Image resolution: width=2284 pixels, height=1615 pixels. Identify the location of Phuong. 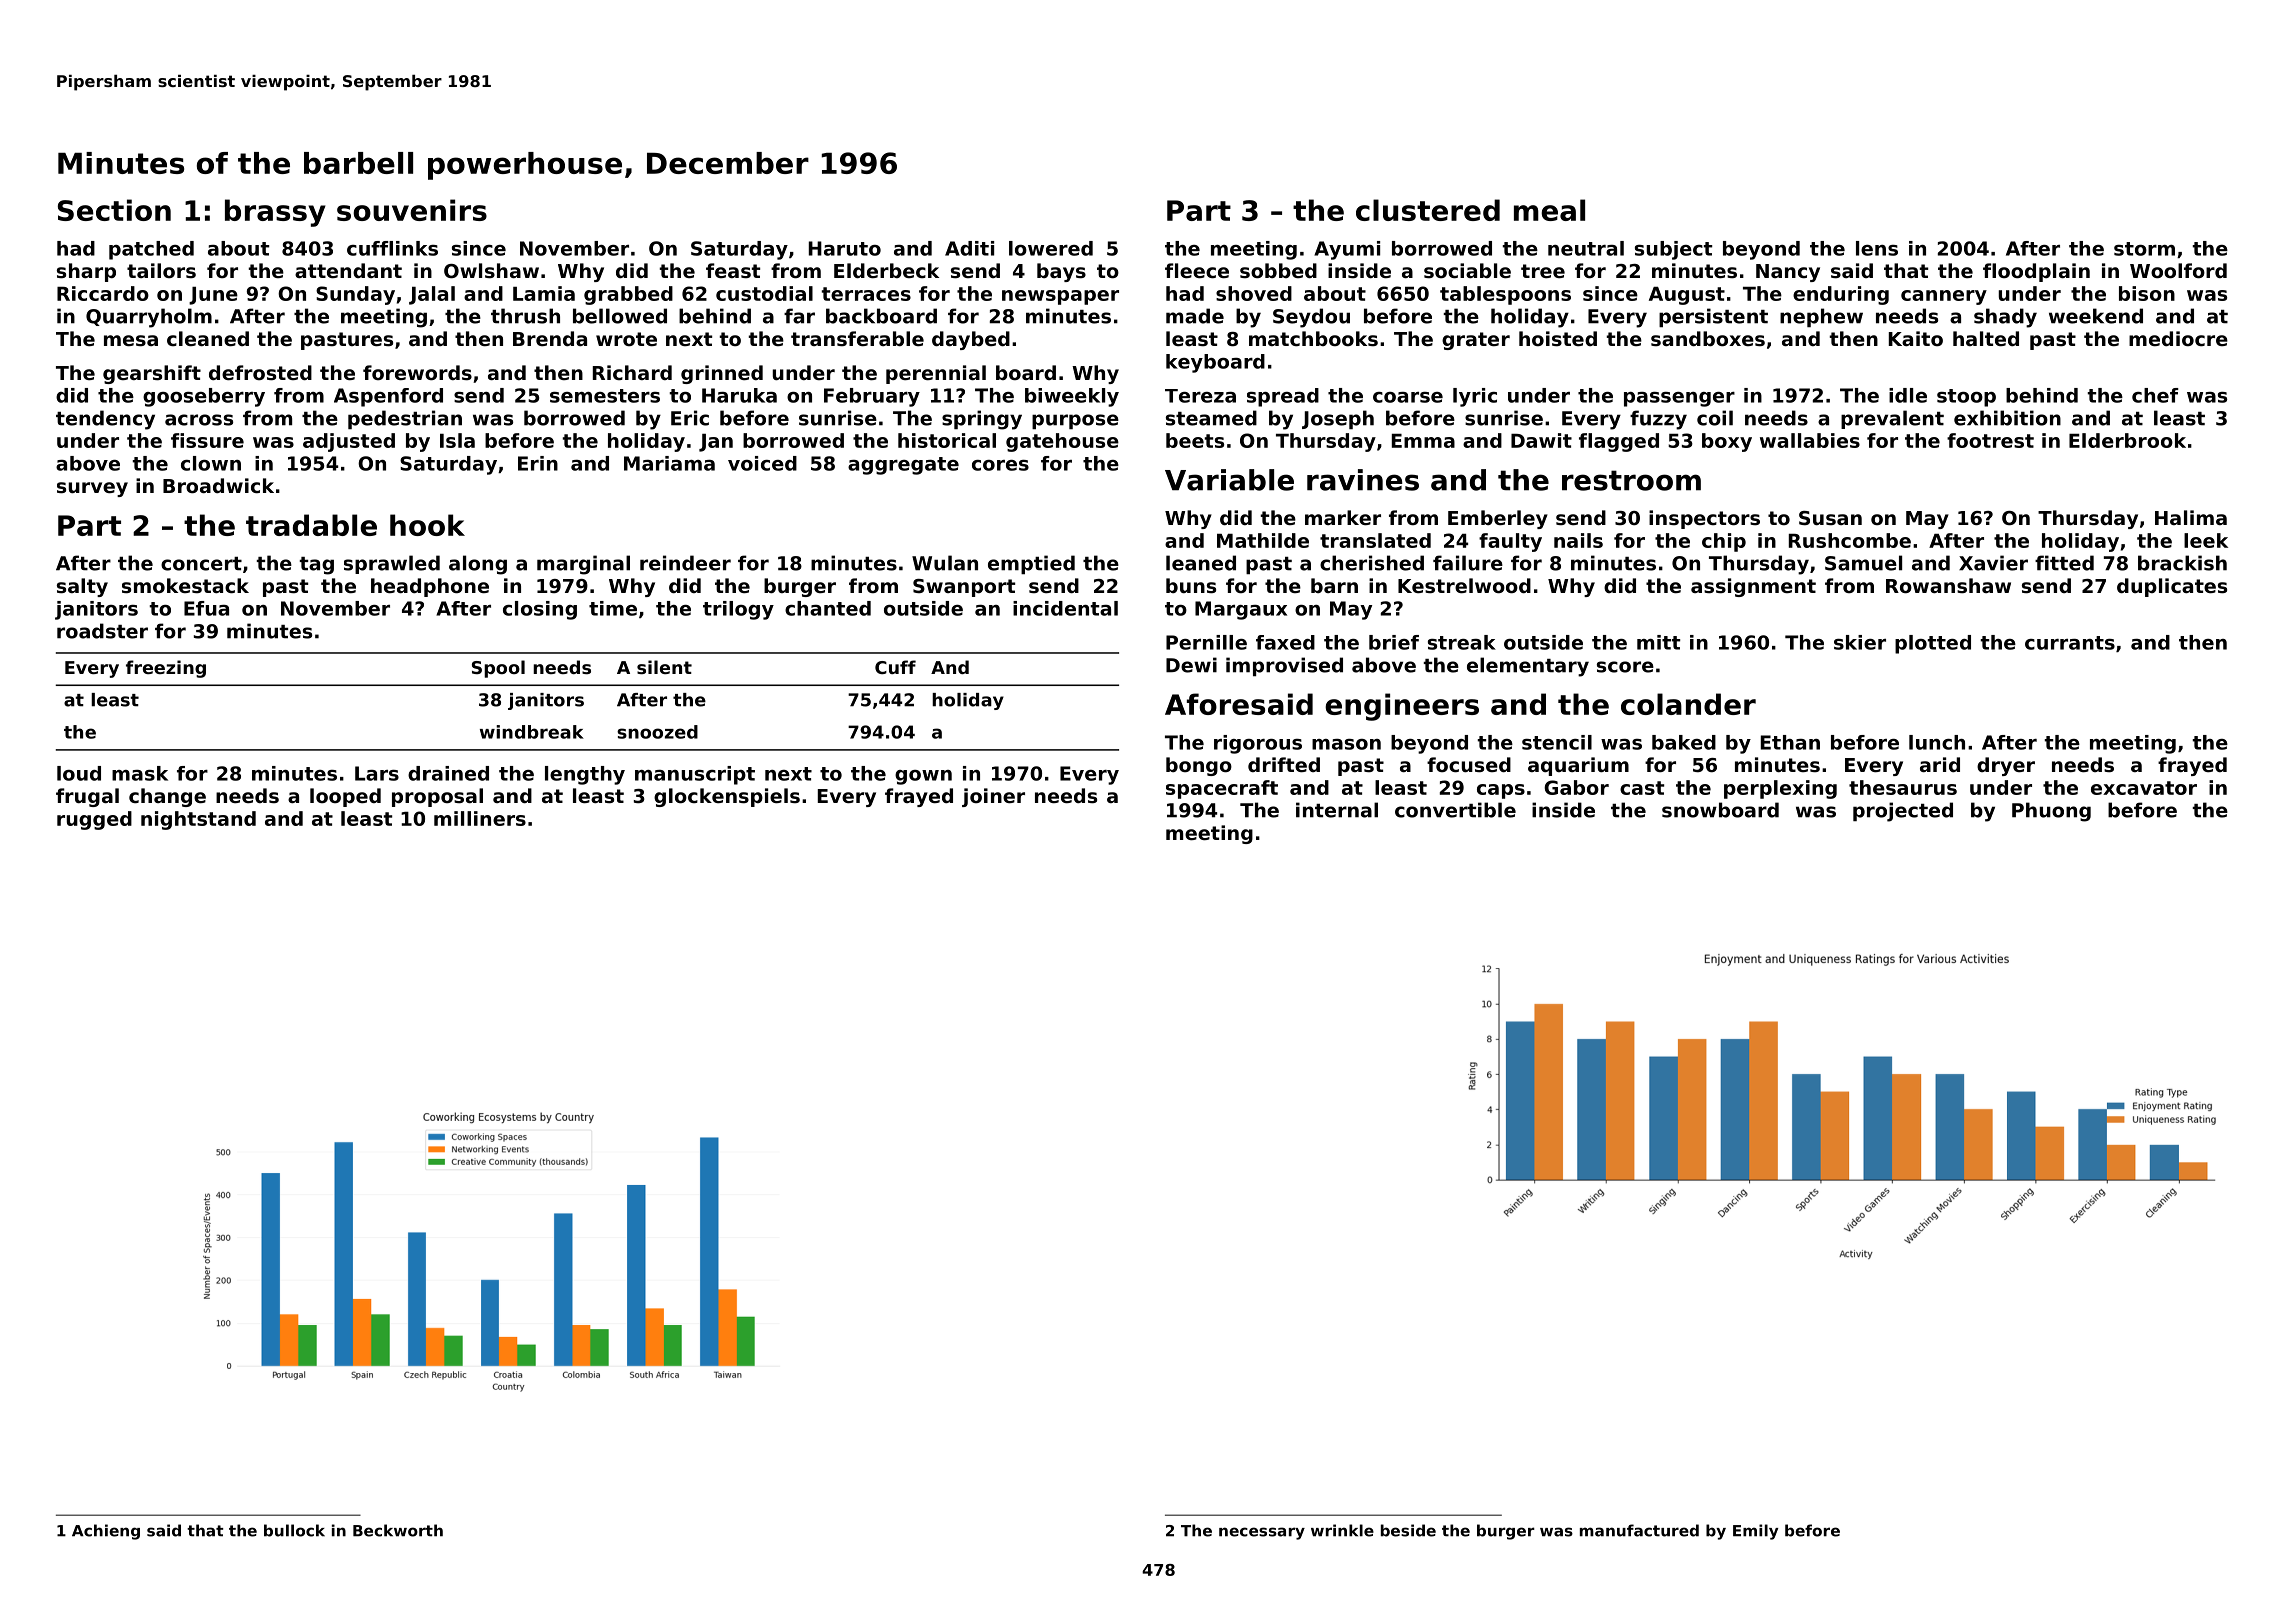
(2051, 812).
